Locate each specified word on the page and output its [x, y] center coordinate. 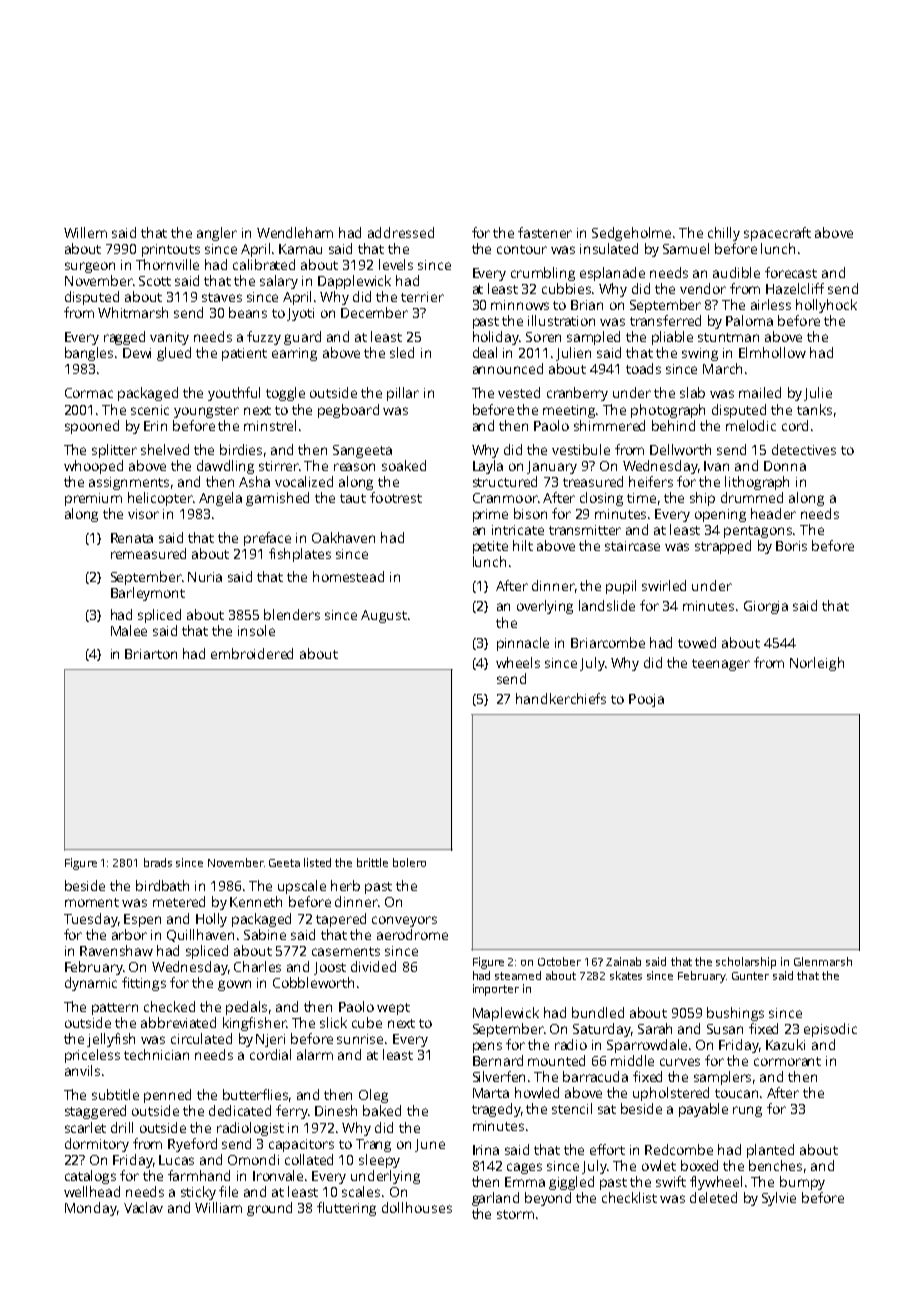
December [374, 312]
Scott [155, 281]
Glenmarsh [823, 961]
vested [519, 392]
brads [158, 862]
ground [269, 1209]
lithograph [757, 483]
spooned [92, 427]
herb [345, 885]
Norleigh [817, 664]
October [559, 961]
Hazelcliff [795, 288]
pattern [115, 1009]
